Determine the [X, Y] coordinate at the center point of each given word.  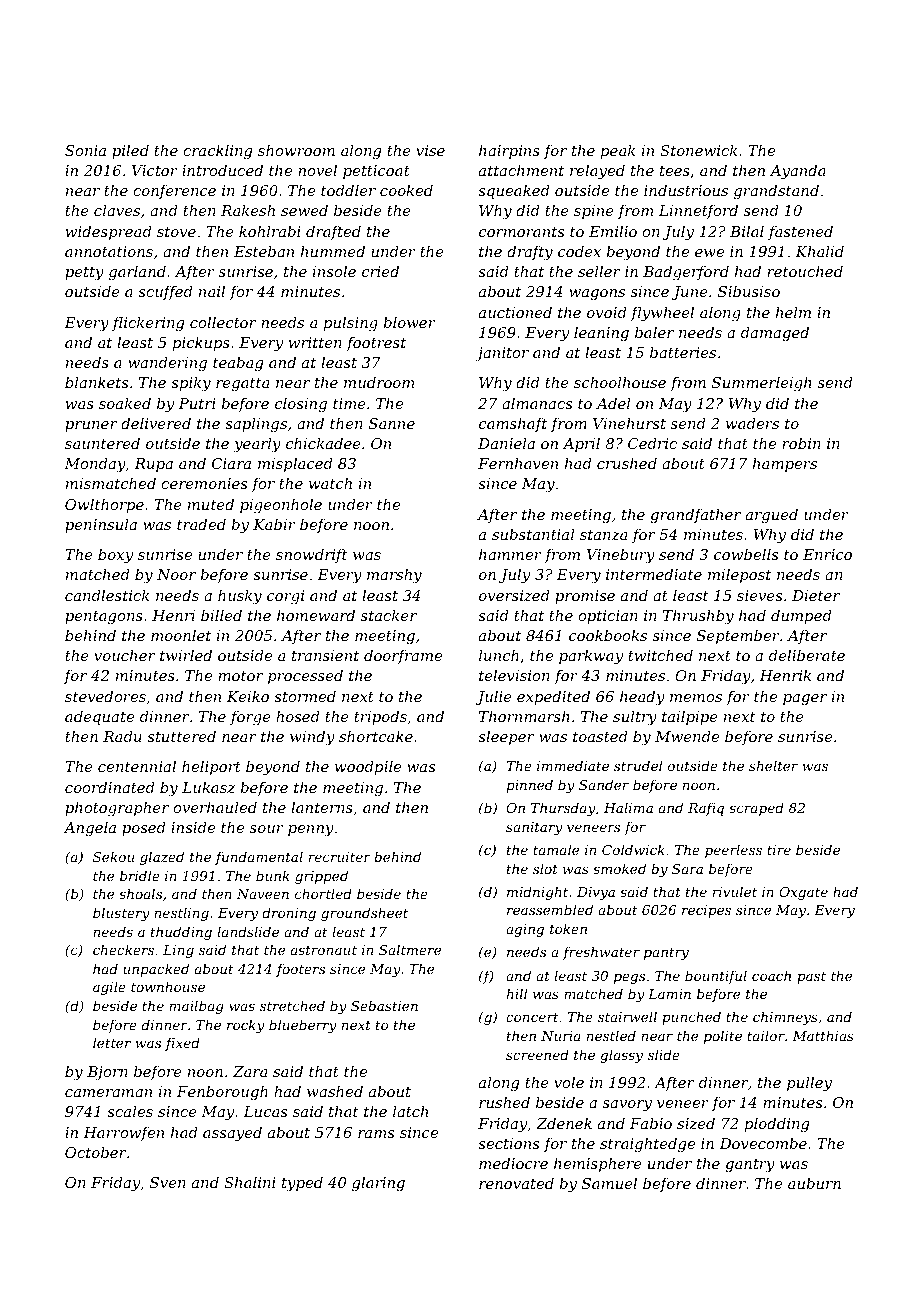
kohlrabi [270, 231]
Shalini [250, 1182]
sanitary [534, 828]
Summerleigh [762, 384]
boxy [115, 556]
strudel [638, 765]
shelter [773, 765]
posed [144, 828]
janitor [502, 354]
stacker [389, 615]
